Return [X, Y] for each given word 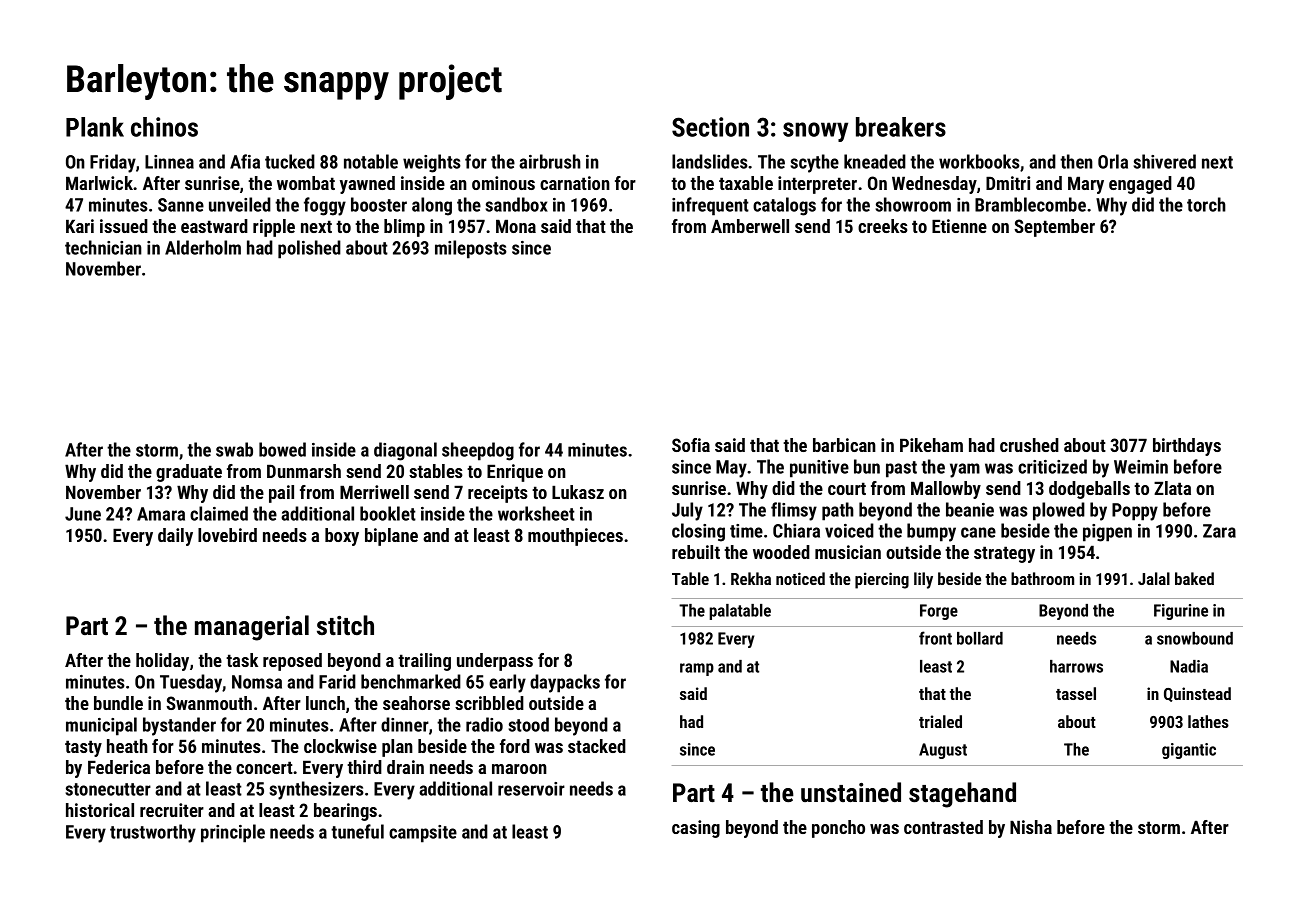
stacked [597, 746]
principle [233, 833]
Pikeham [931, 445]
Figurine [1181, 612]
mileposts [471, 249]
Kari [80, 226]
